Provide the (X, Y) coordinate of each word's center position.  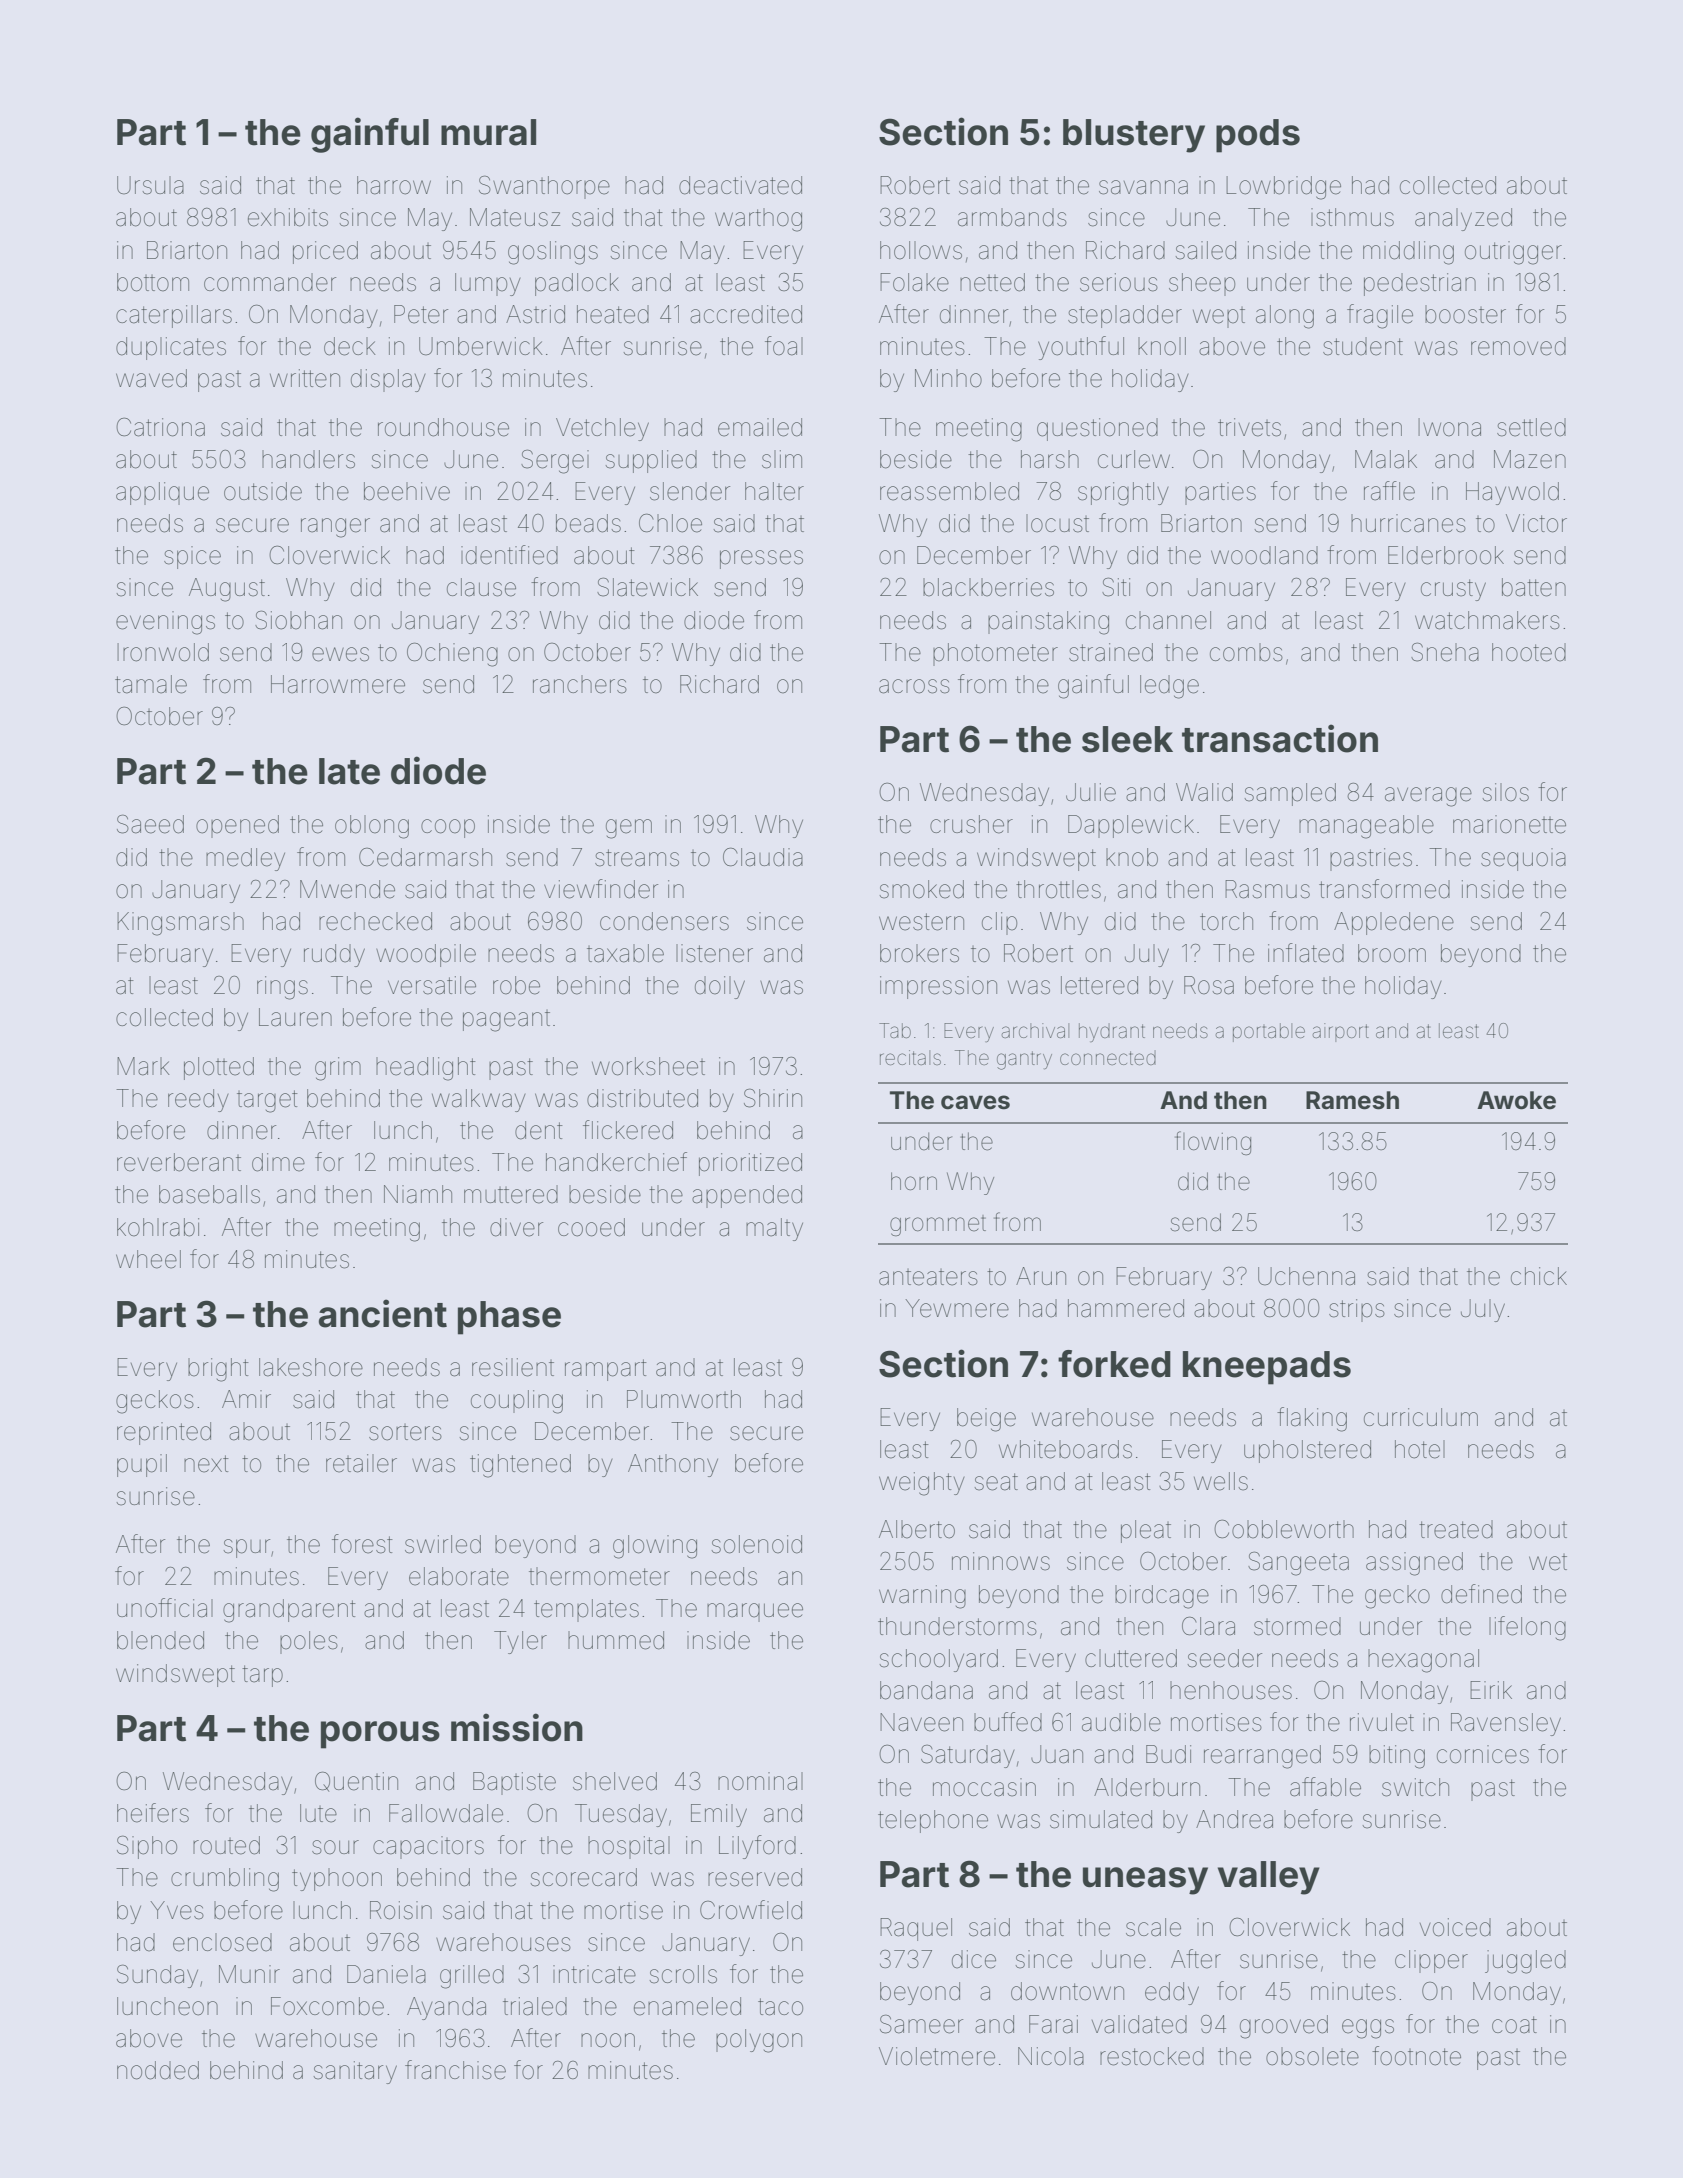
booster (1465, 314)
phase (509, 1318)
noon (608, 2040)
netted (992, 282)
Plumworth (684, 1399)
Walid (1204, 792)
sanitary (355, 2072)
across (914, 686)
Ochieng (452, 654)
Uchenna (1306, 1276)
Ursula (150, 185)
